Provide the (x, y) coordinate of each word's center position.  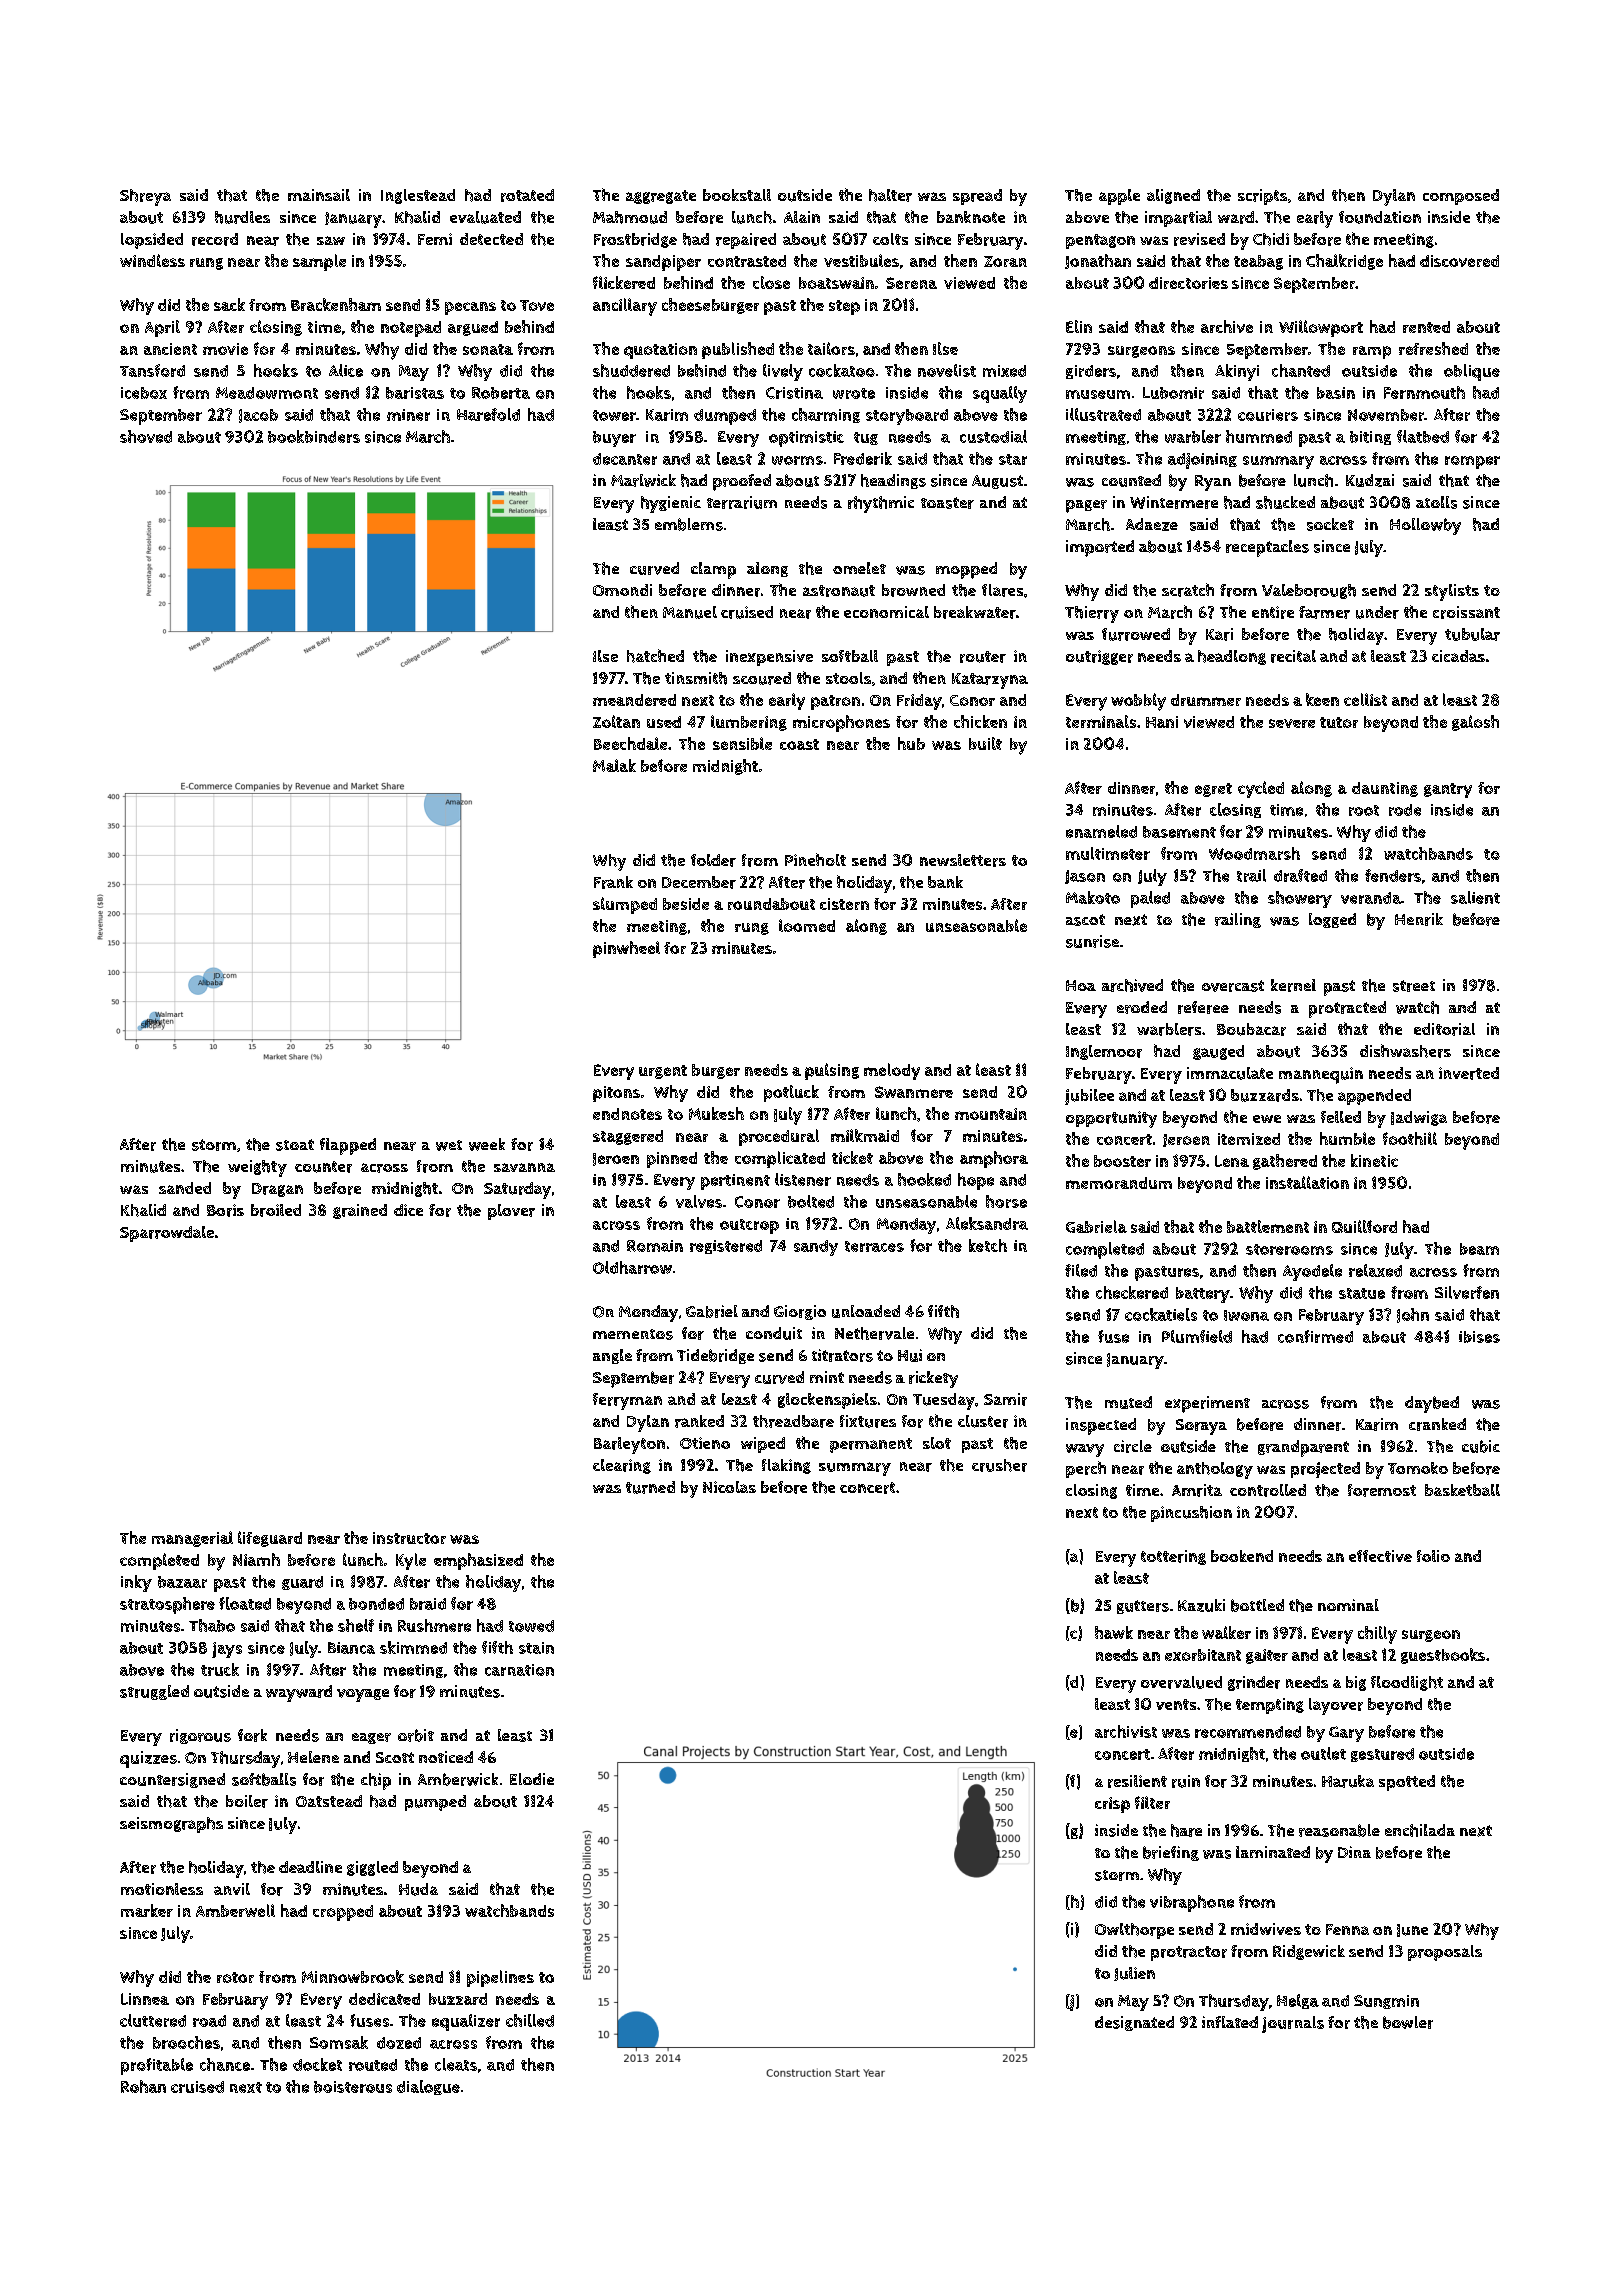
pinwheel (626, 949)
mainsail (319, 195)
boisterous (353, 2087)
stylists (1452, 592)
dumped (725, 417)
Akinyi (1237, 372)
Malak (614, 765)
